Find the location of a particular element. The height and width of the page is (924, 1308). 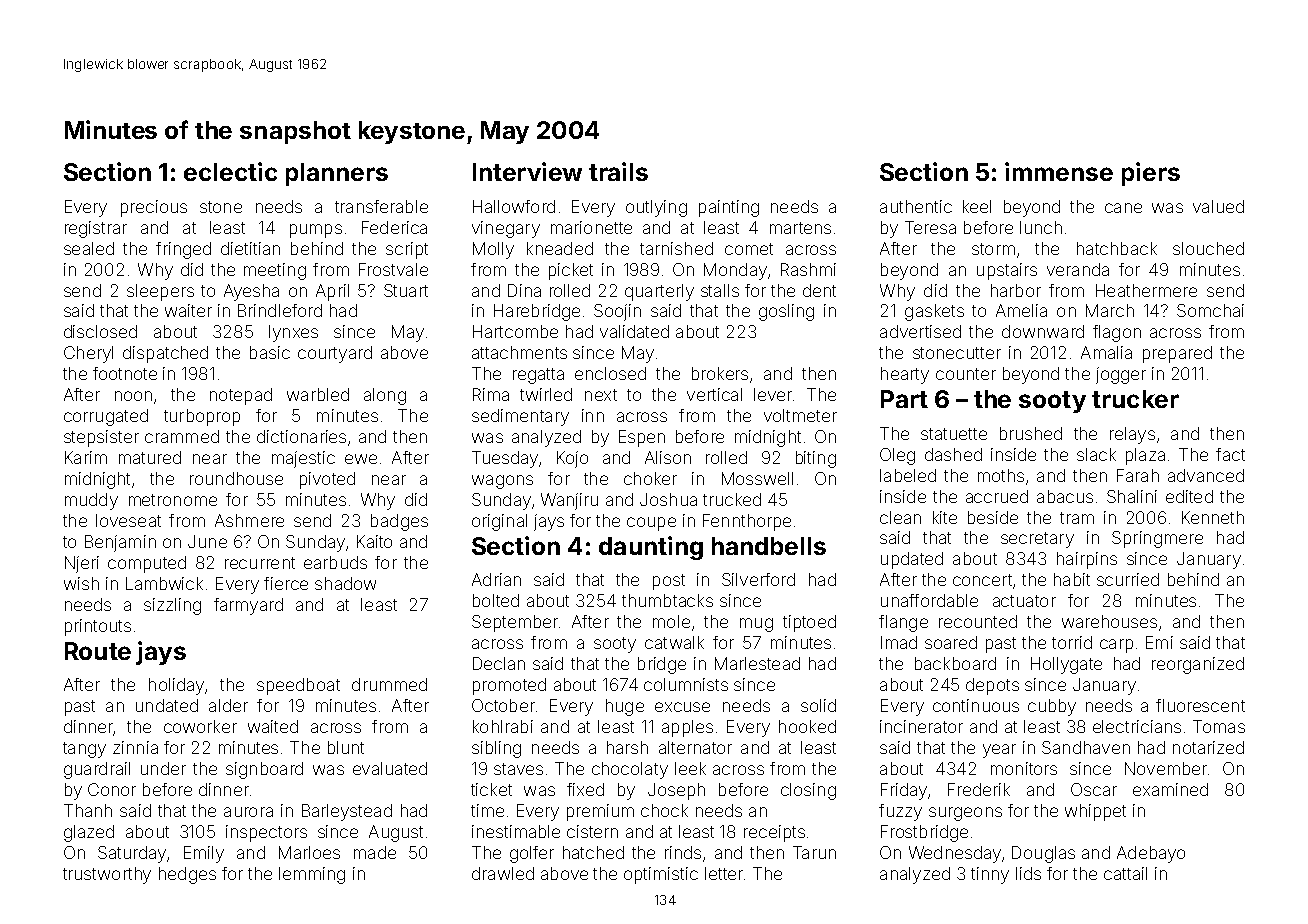

pivoted is located at coordinates (327, 480).
